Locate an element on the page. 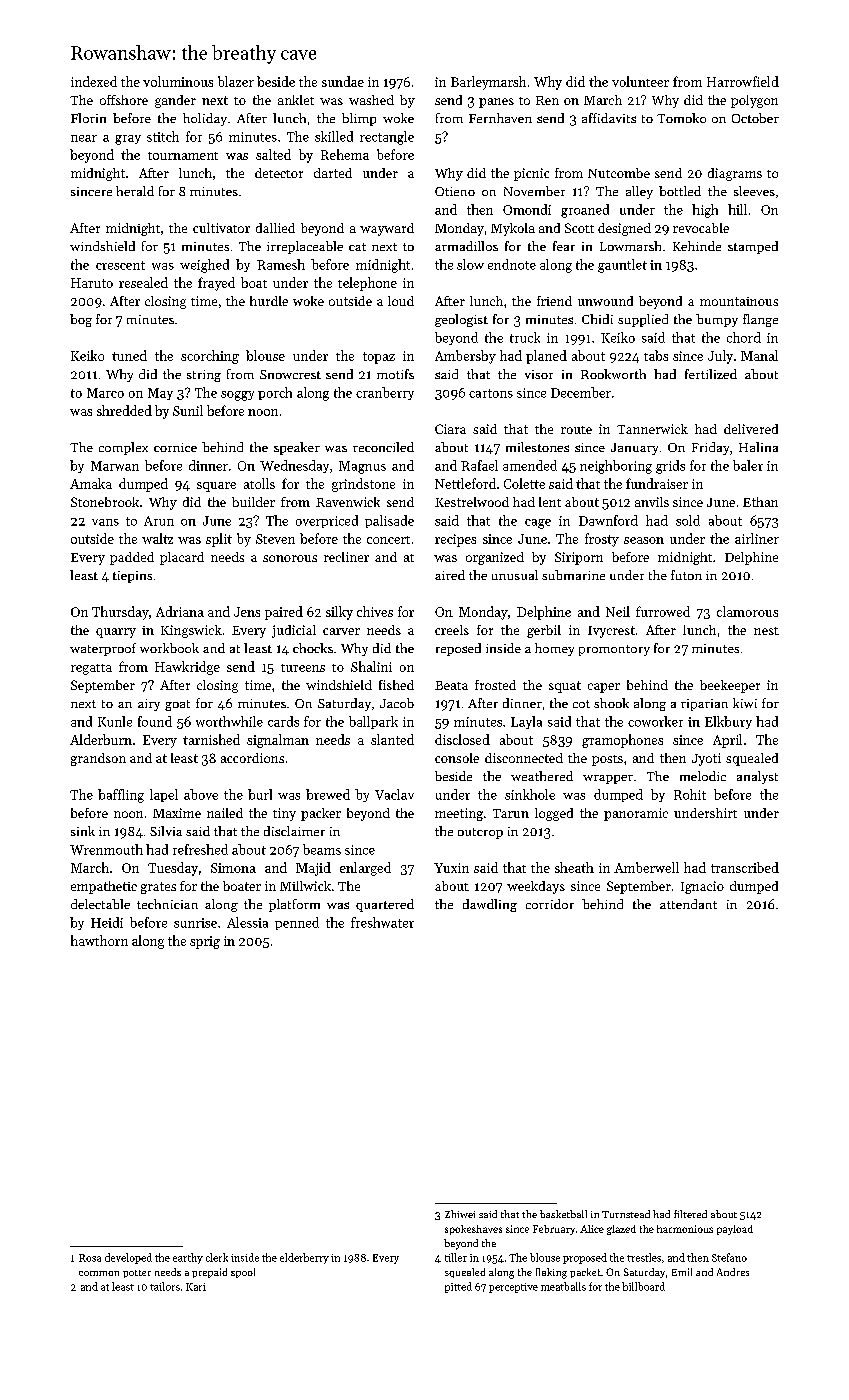 This page has width=849, height=1400. workbook is located at coordinates (169, 648).
